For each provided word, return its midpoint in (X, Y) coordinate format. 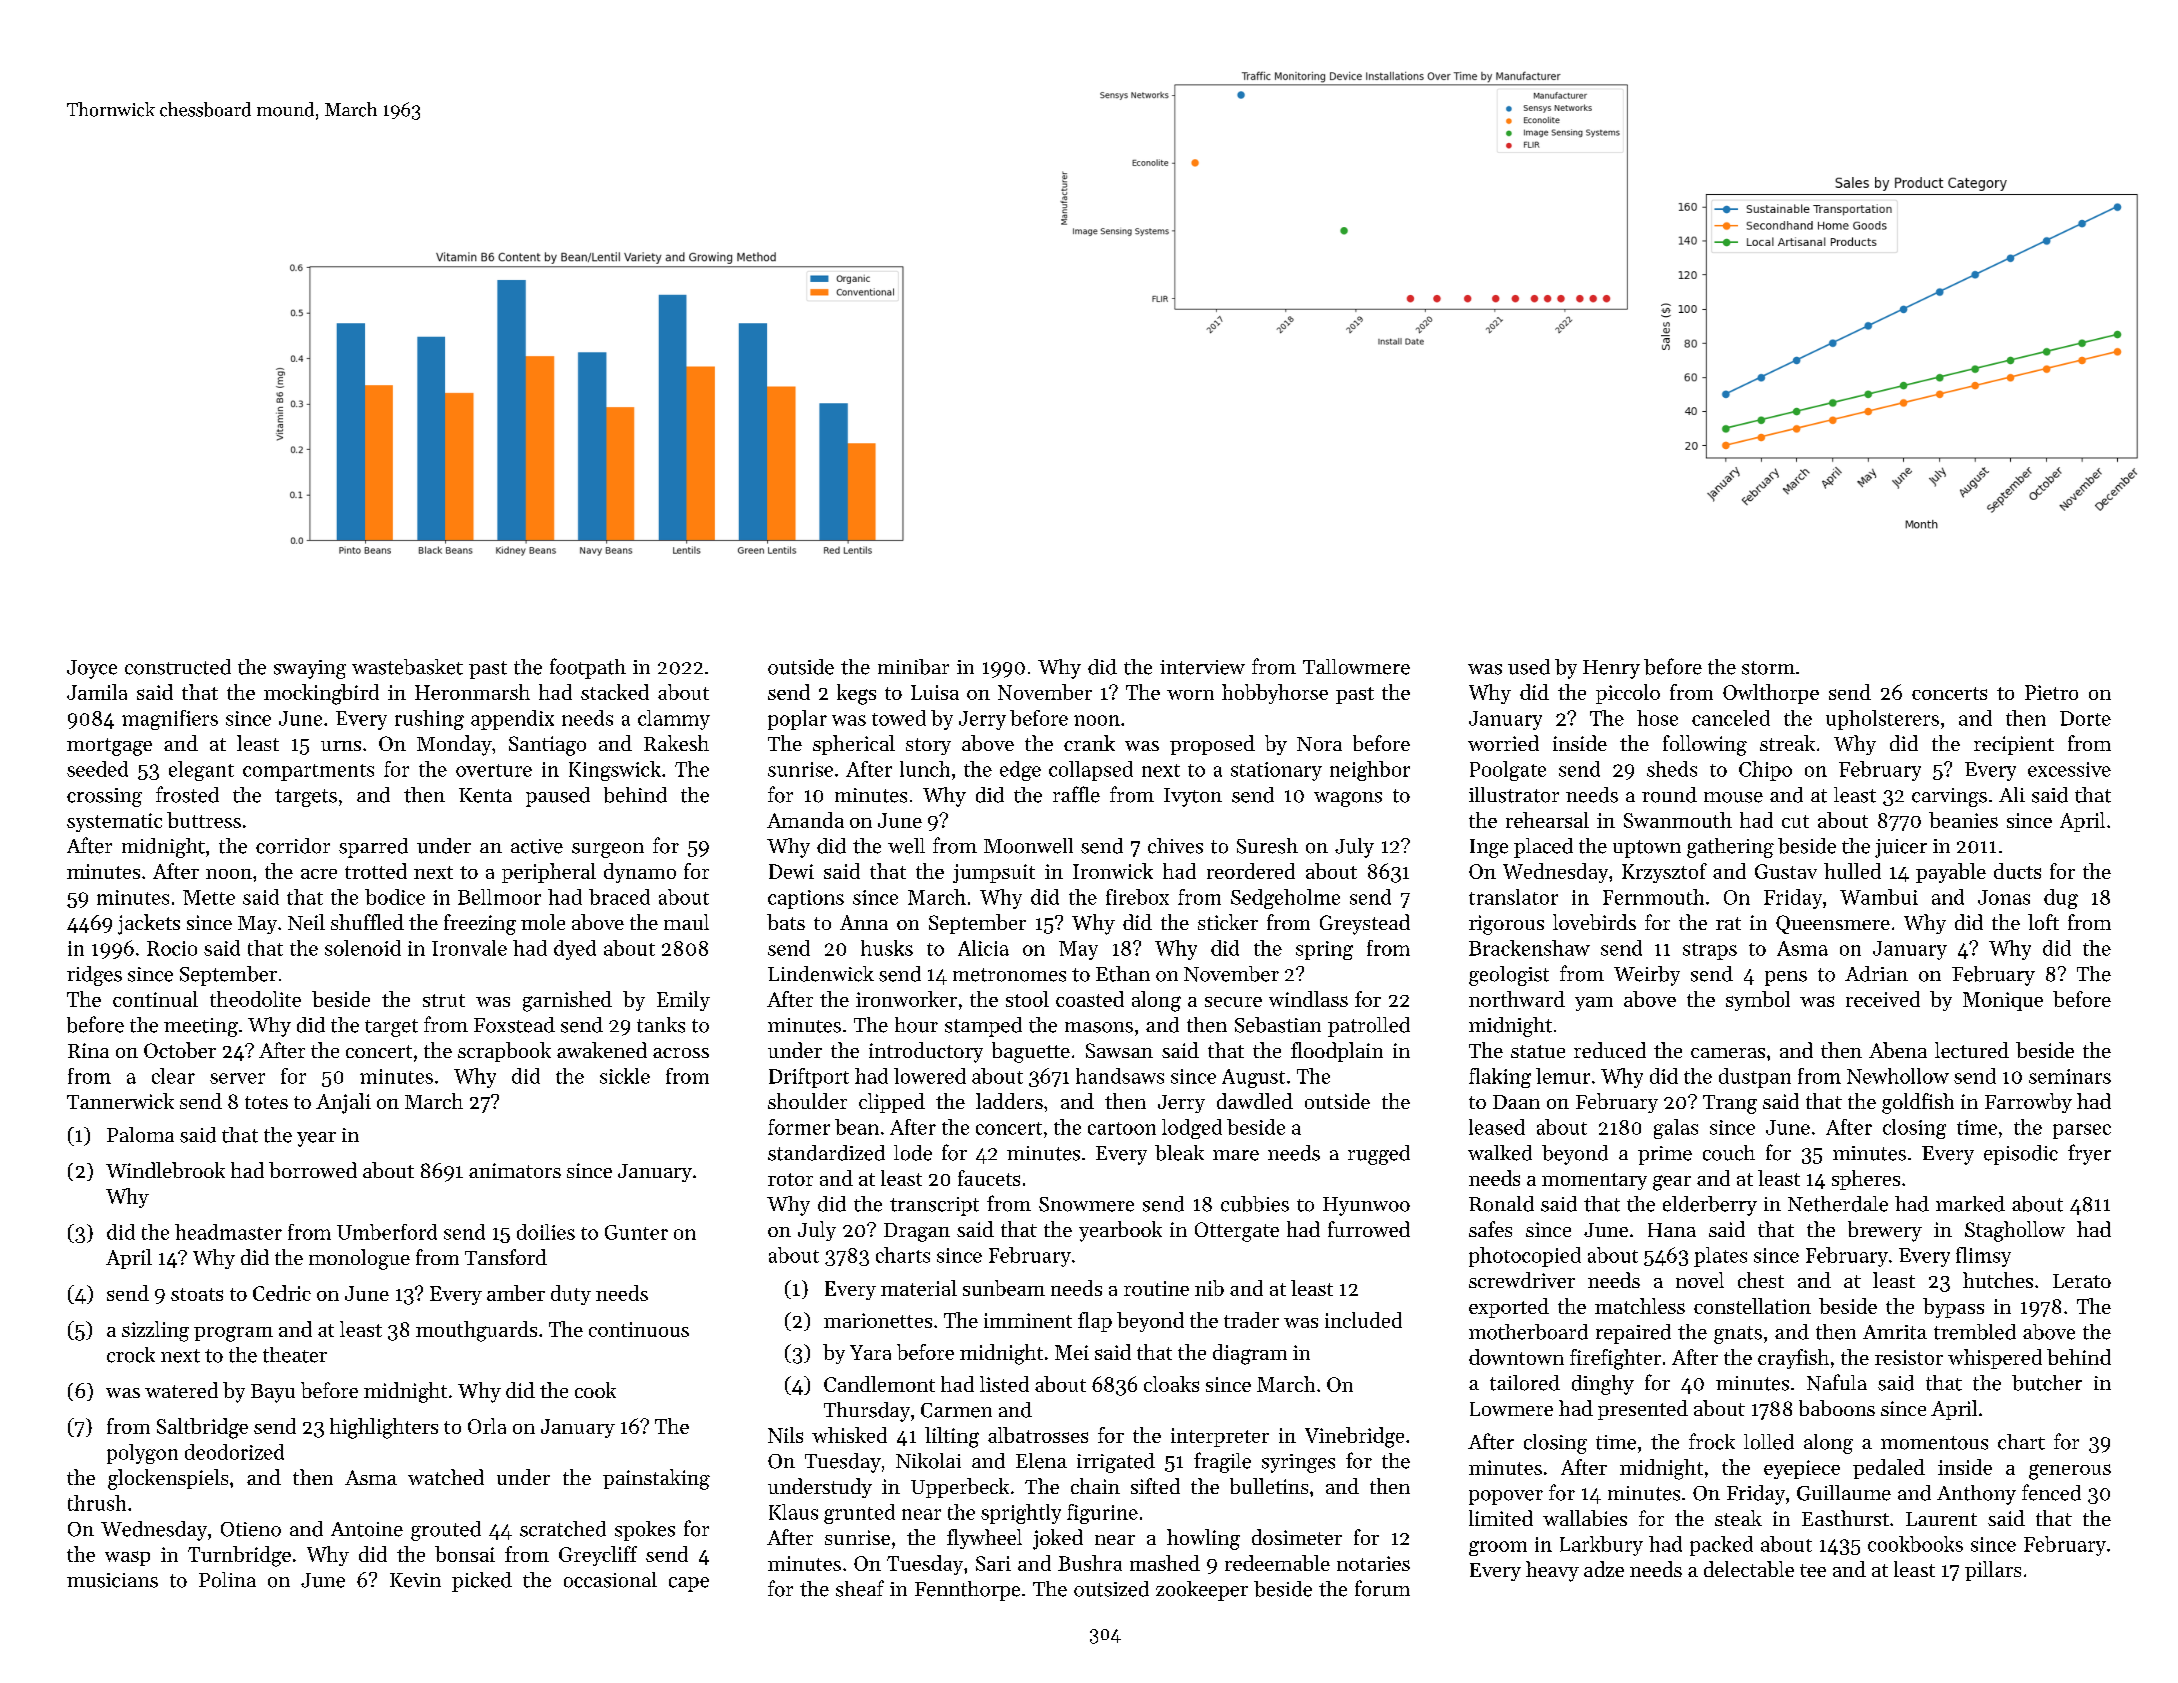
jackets (149, 924)
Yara (870, 1352)
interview (1202, 667)
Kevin (415, 1580)
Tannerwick (120, 1101)
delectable (1749, 1569)
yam (1594, 1004)
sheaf (860, 1588)
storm (1768, 668)
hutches (1998, 1280)
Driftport (809, 1078)
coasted (1090, 999)
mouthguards (476, 1331)
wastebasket (407, 667)
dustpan (1755, 1078)
